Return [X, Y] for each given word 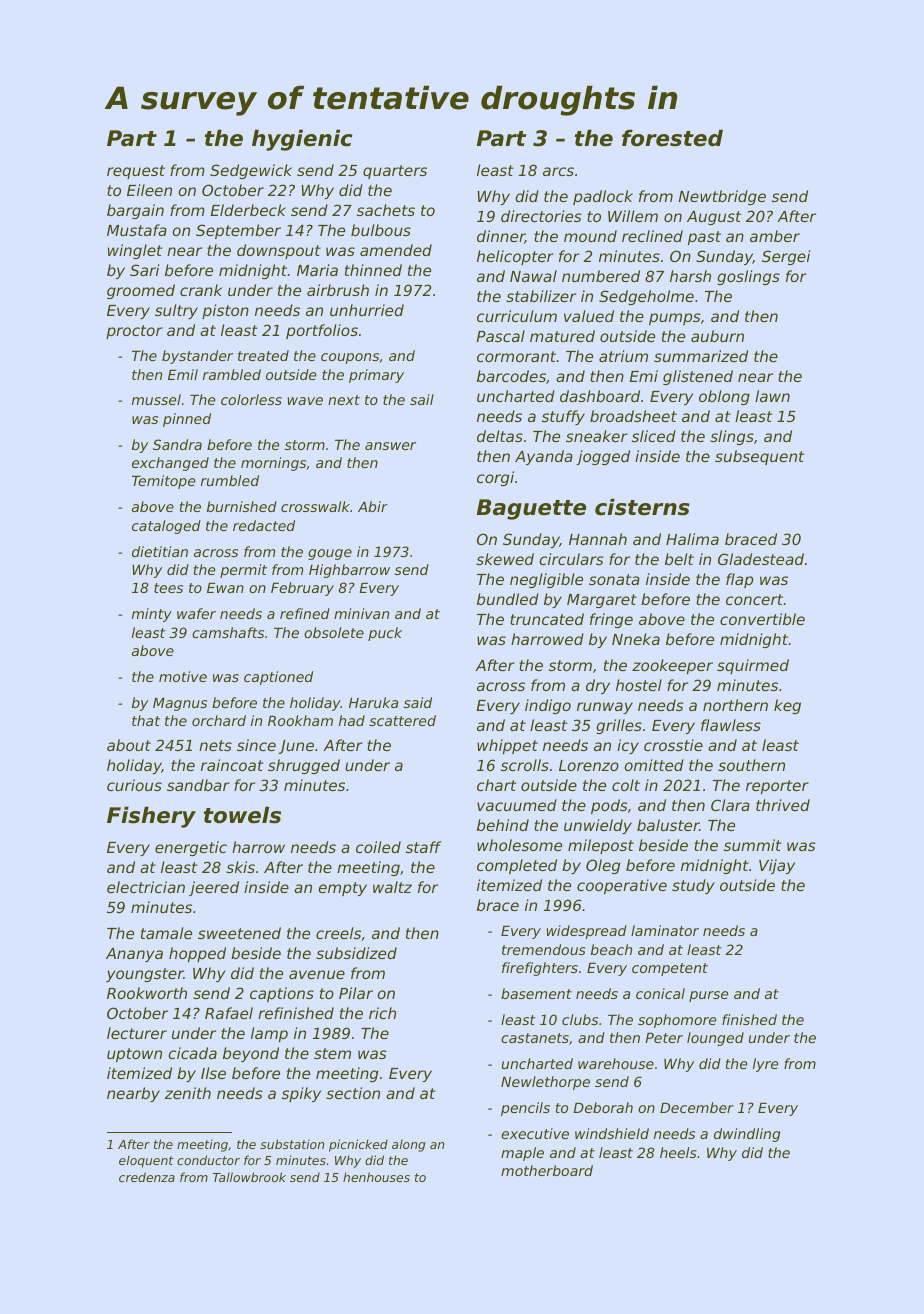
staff [423, 847]
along [408, 1145]
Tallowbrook [249, 1177]
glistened [698, 377]
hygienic [302, 140]
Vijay [777, 866]
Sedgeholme [646, 297]
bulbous [381, 230]
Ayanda [544, 457]
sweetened [239, 933]
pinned [187, 420]
